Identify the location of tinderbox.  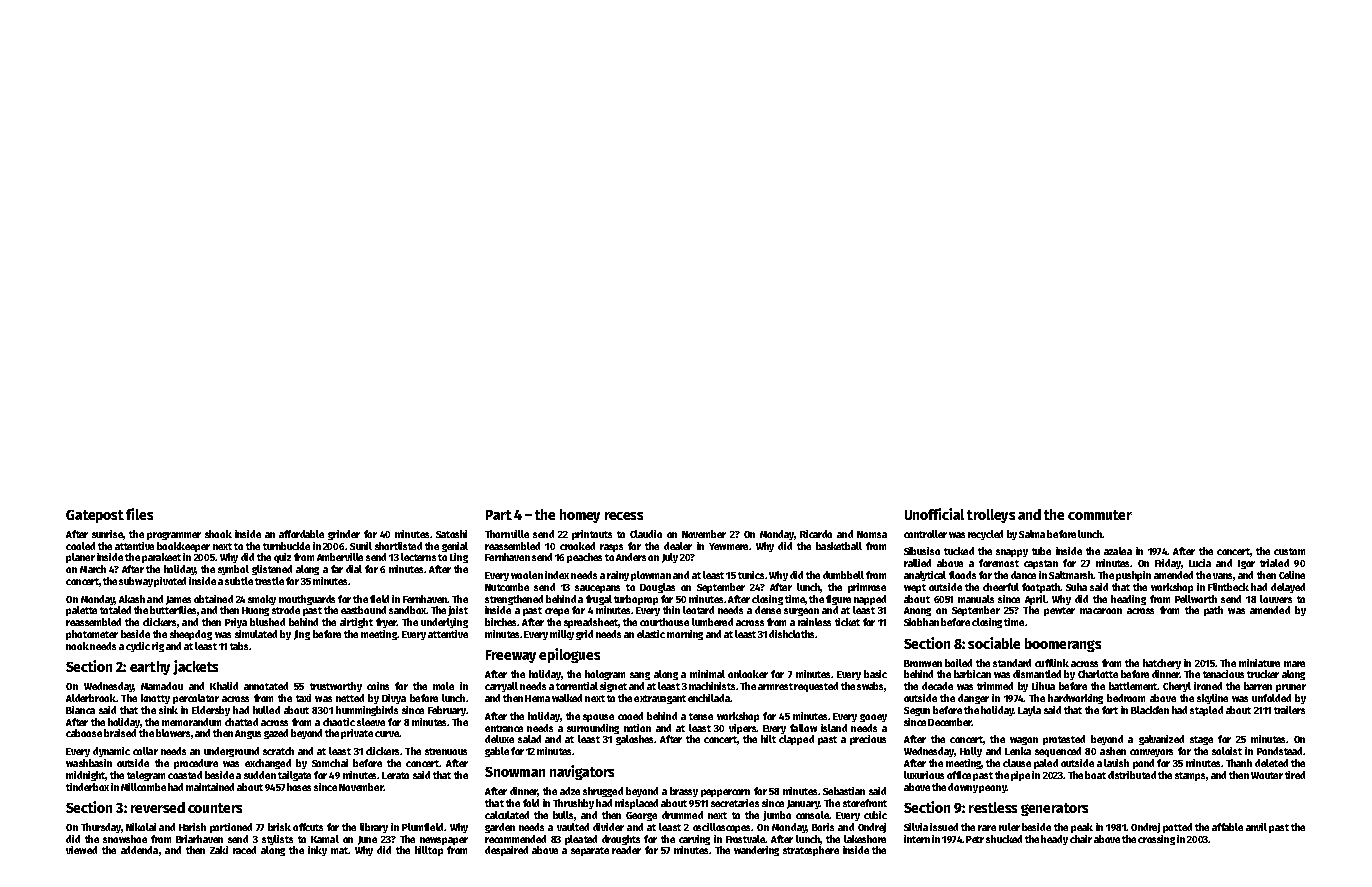
(87, 787).
